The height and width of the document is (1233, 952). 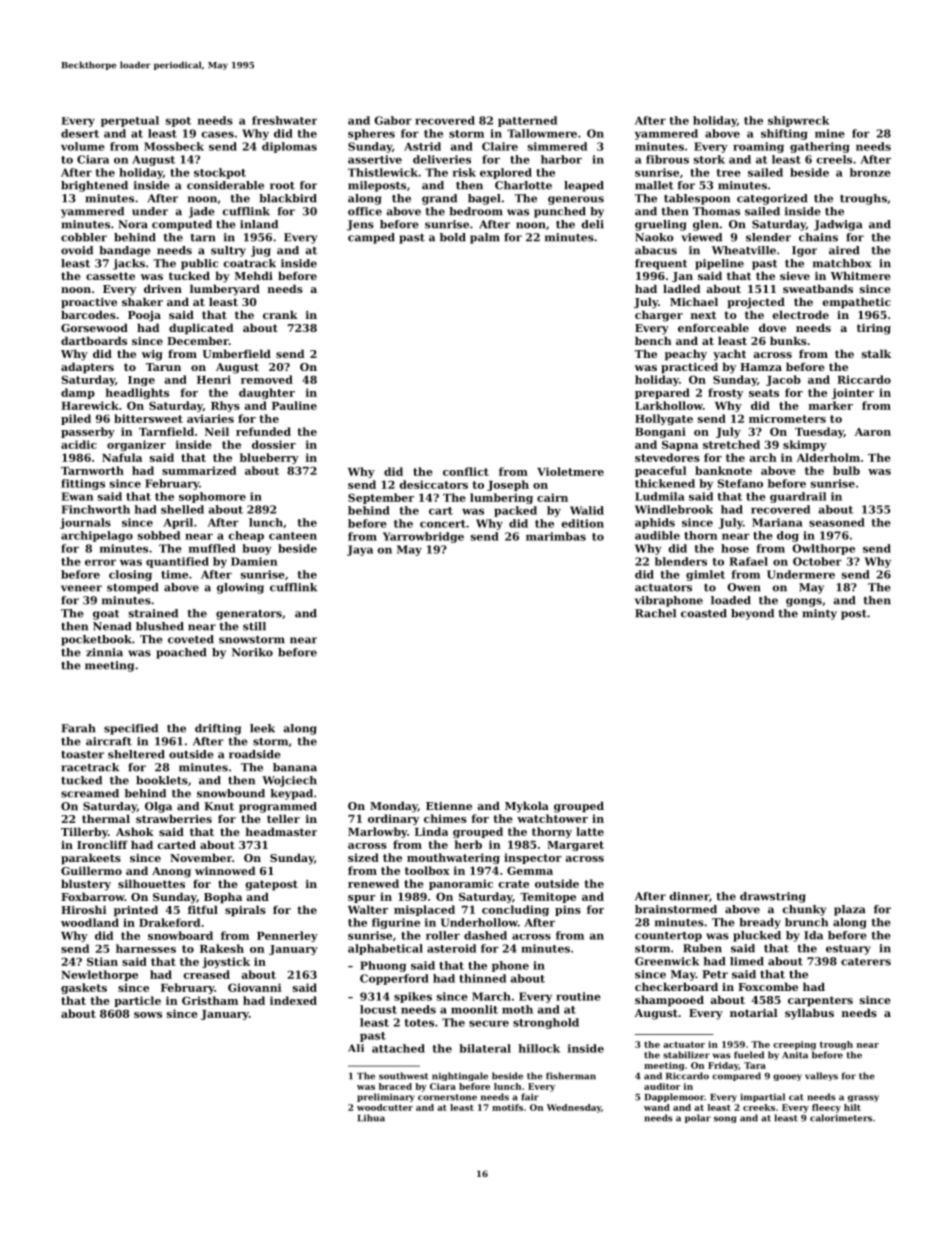 What do you see at coordinates (464, 172) in the document?
I see `risk` at bounding box center [464, 172].
